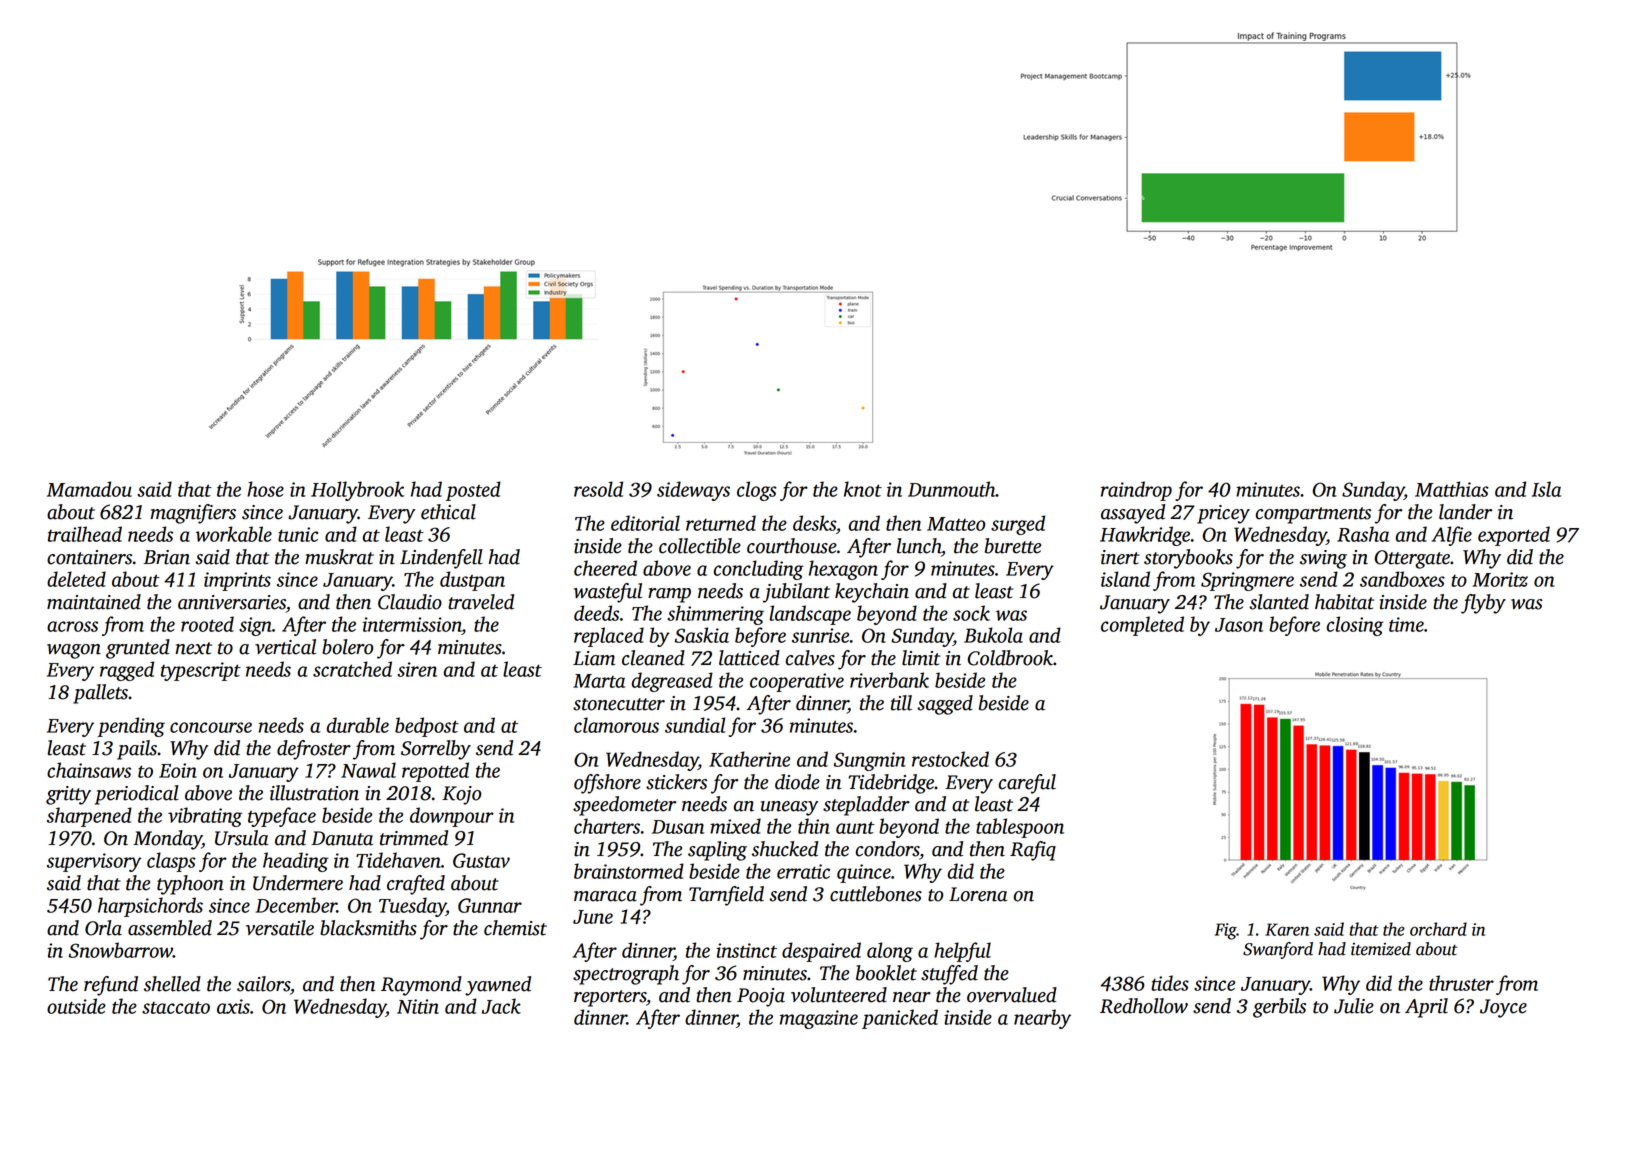 This screenshot has width=1647, height=1165. Describe the element at coordinates (889, 680) in the screenshot. I see `riverbank` at that location.
